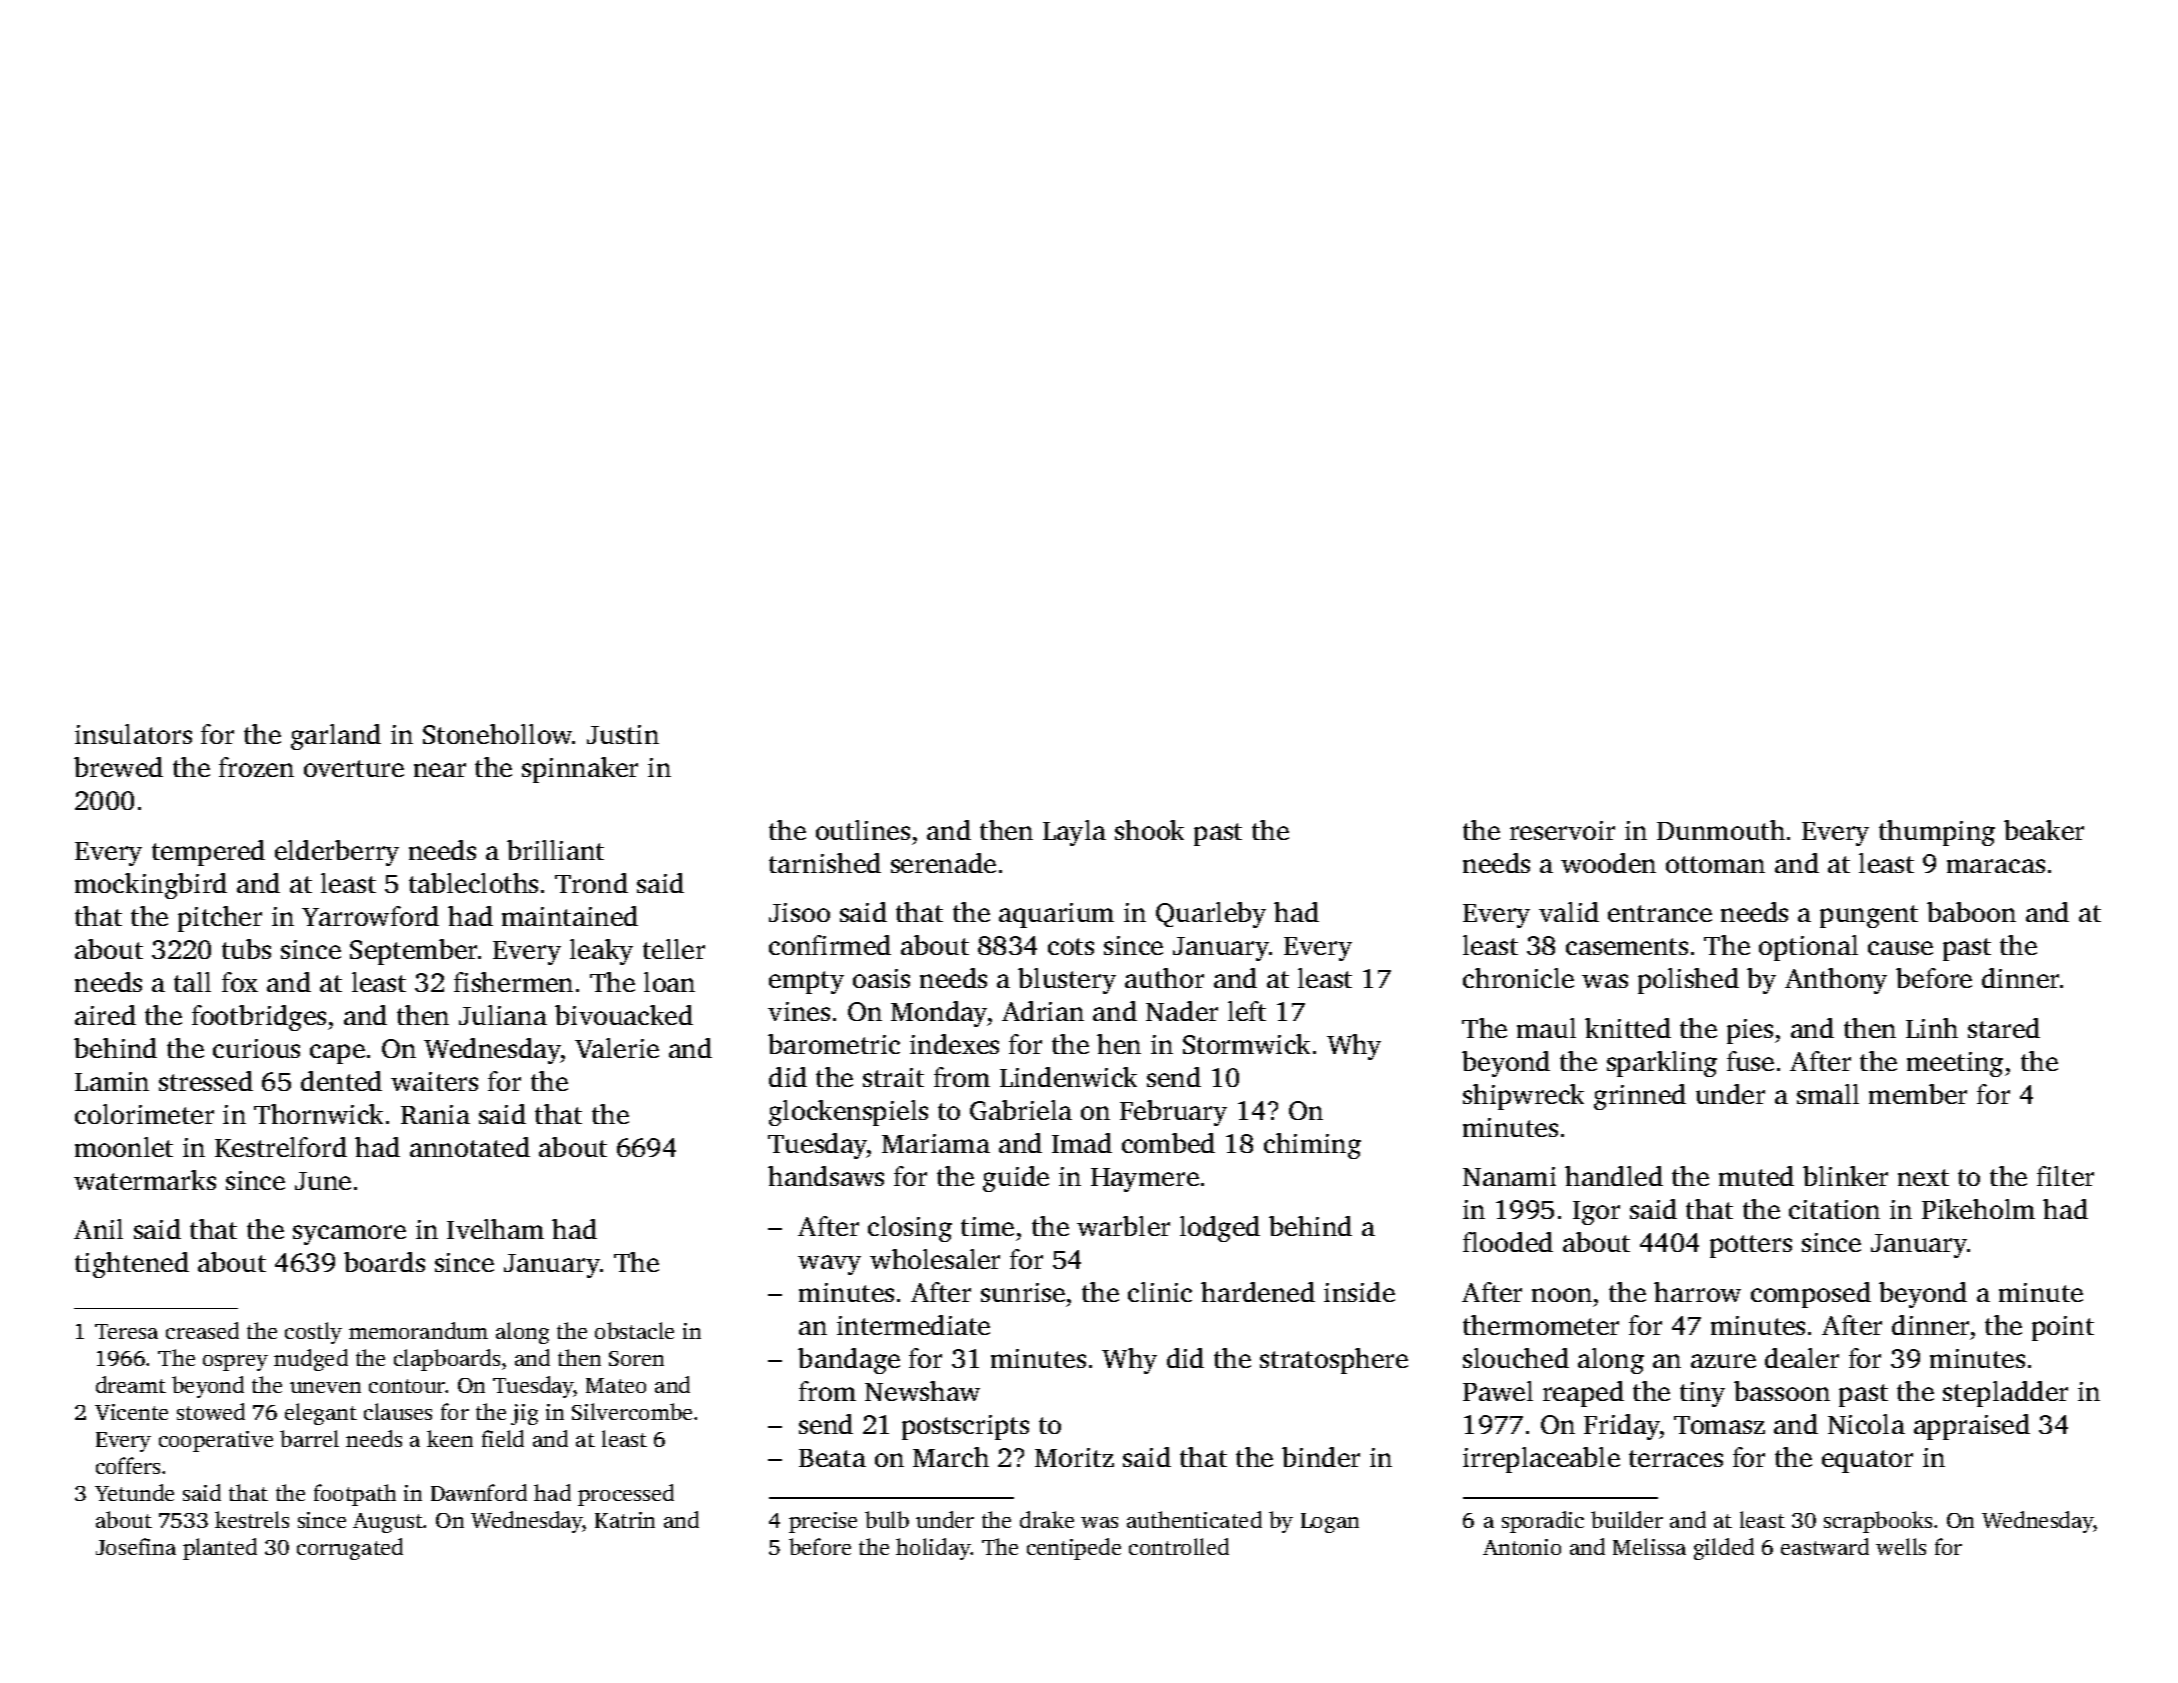  I want to click on watermarks, so click(145, 1180).
